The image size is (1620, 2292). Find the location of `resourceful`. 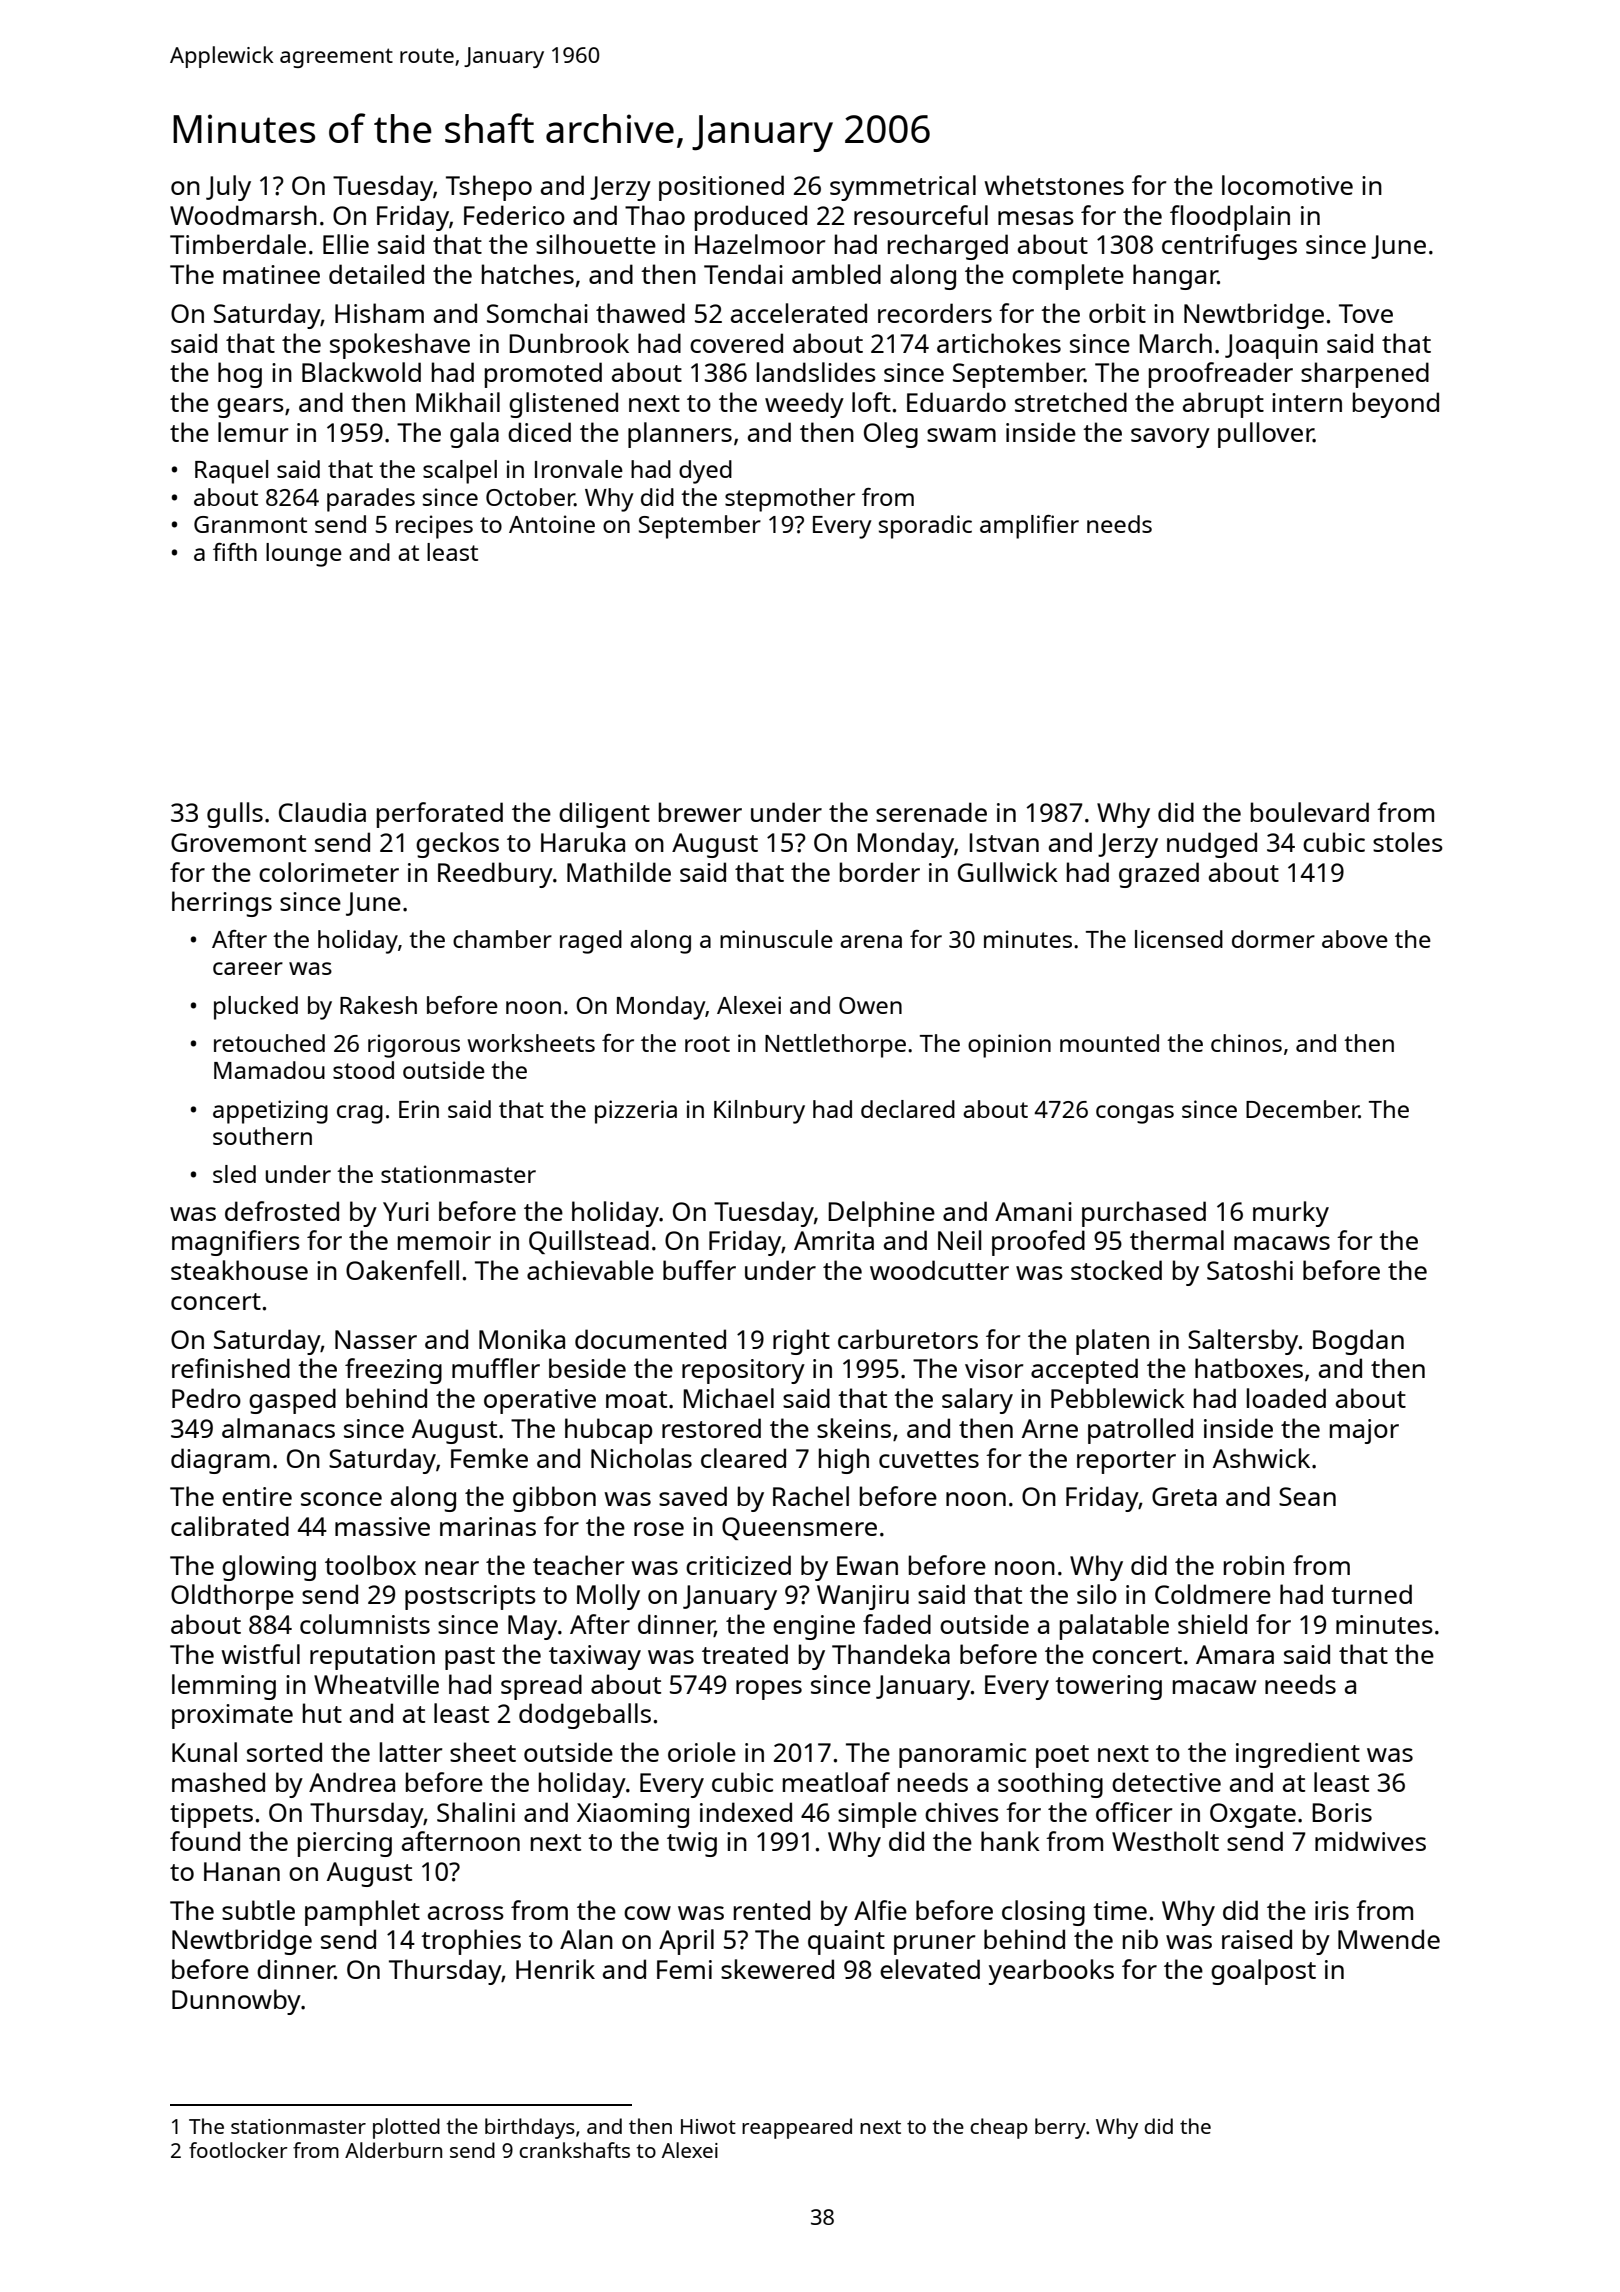

resourceful is located at coordinates (921, 215).
